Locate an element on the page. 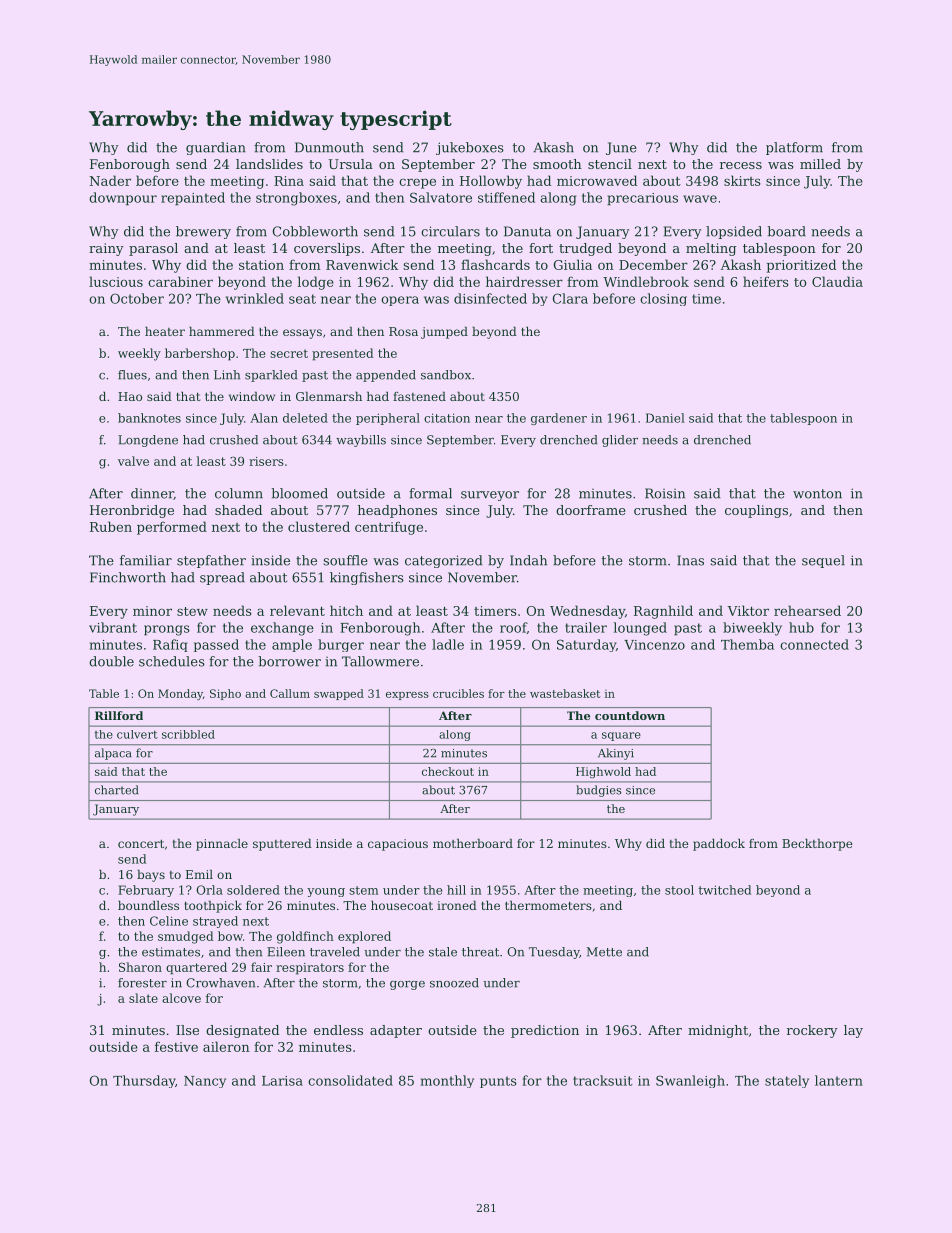  ladle is located at coordinates (448, 644).
